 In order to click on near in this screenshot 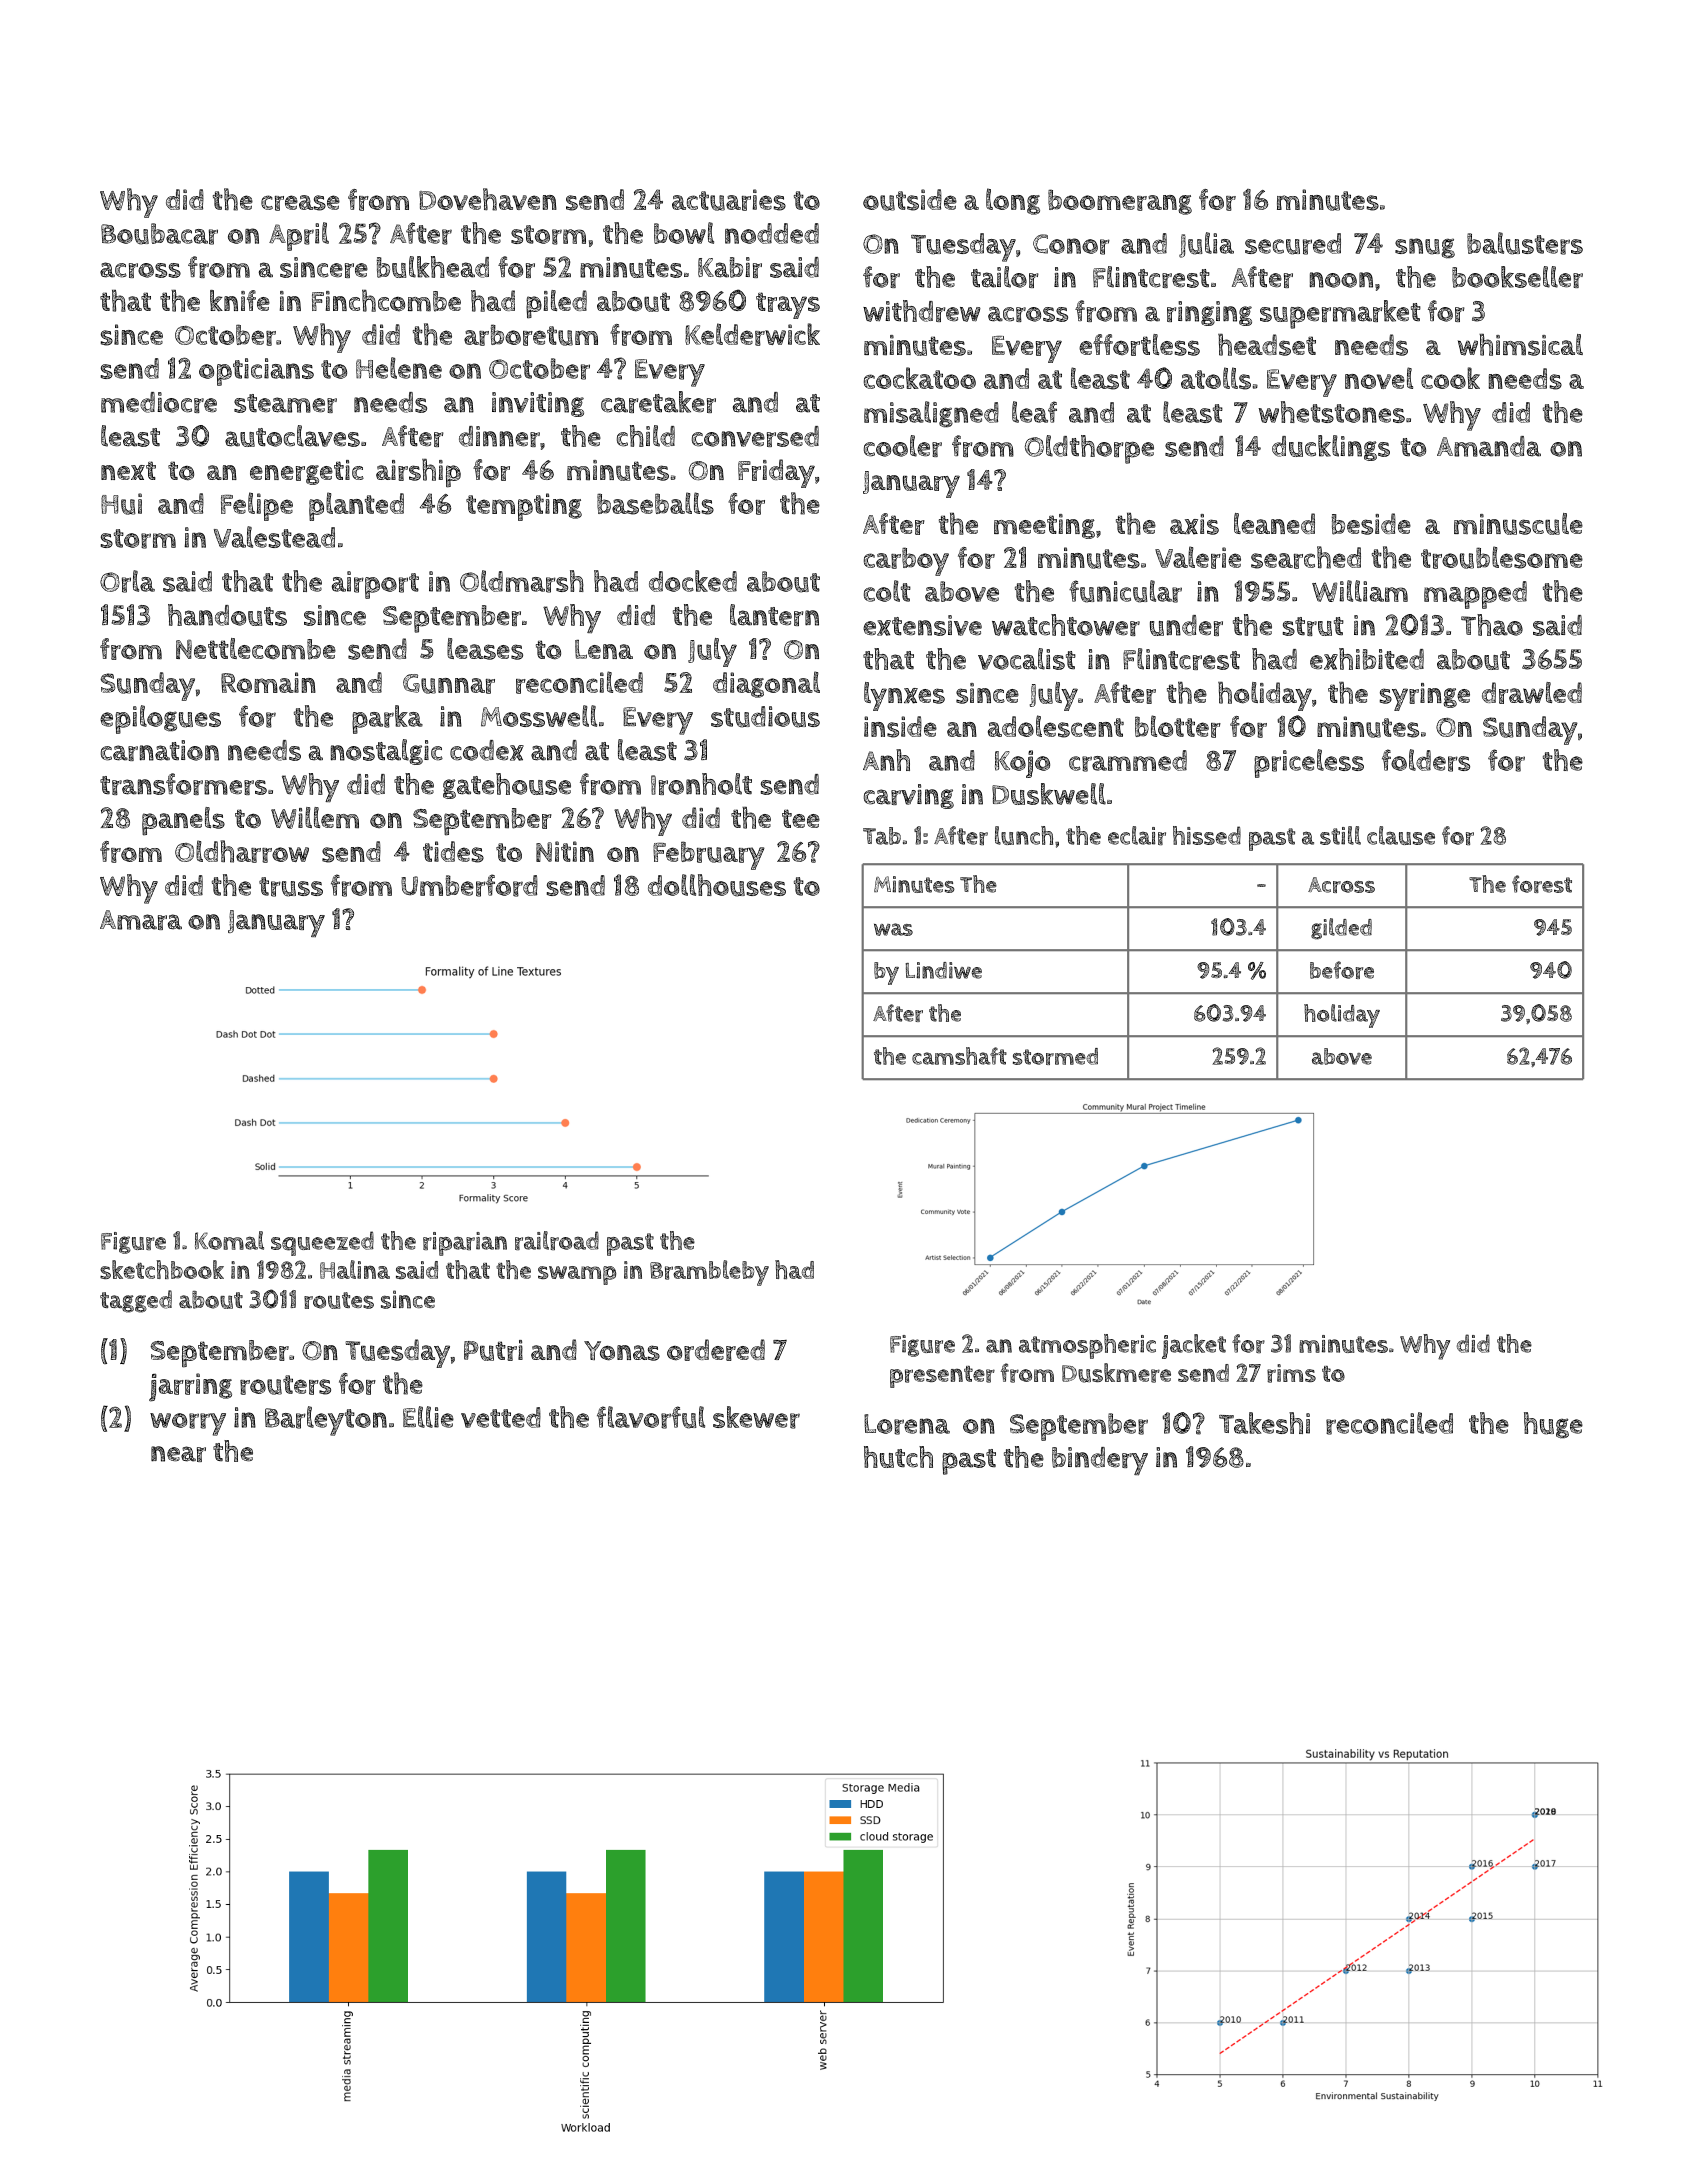, I will do `click(178, 1454)`.
